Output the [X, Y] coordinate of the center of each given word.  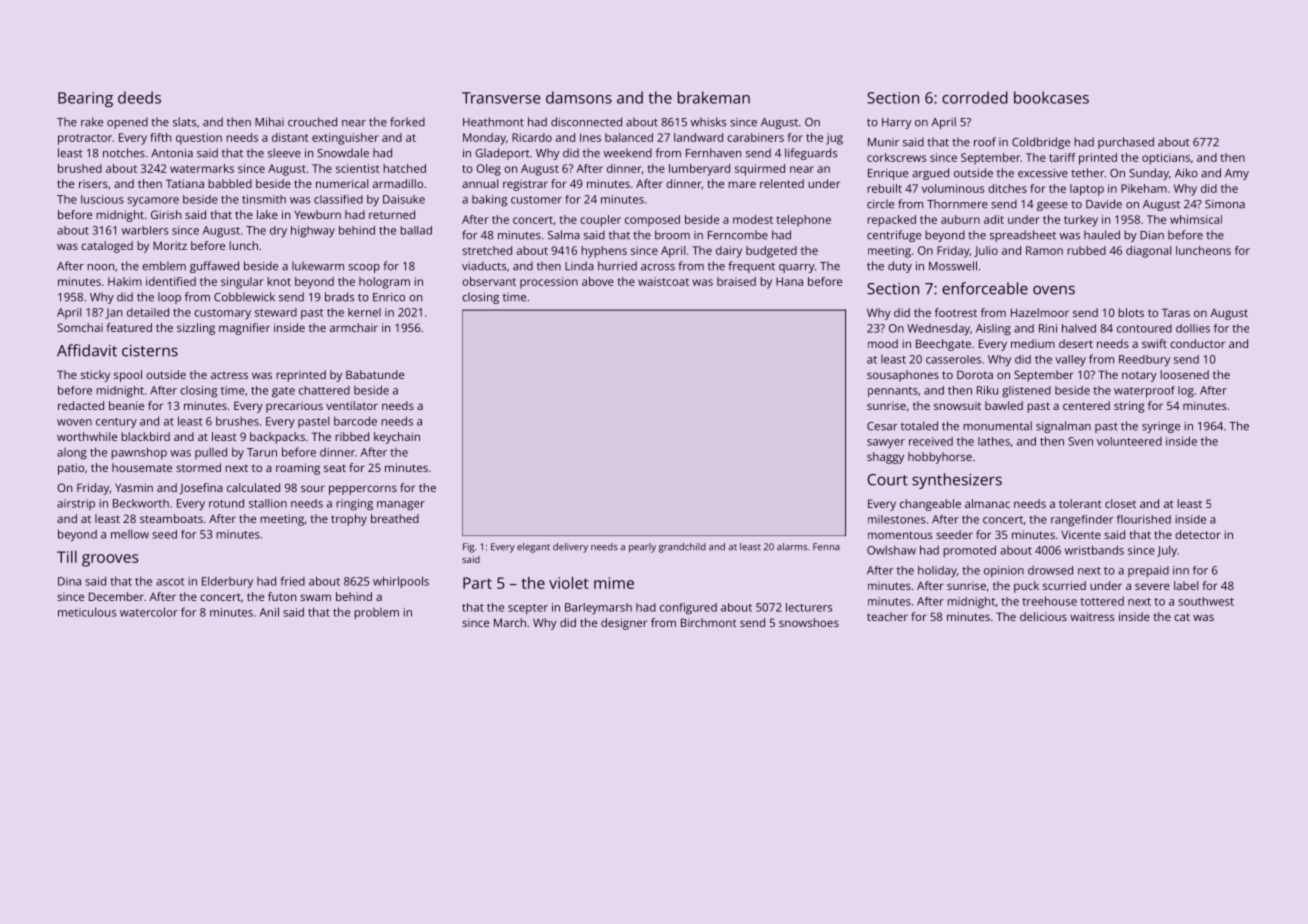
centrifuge [894, 236]
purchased [1126, 143]
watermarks [202, 168]
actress [229, 375]
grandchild [682, 548]
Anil [269, 612]
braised [736, 281]
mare [742, 184]
